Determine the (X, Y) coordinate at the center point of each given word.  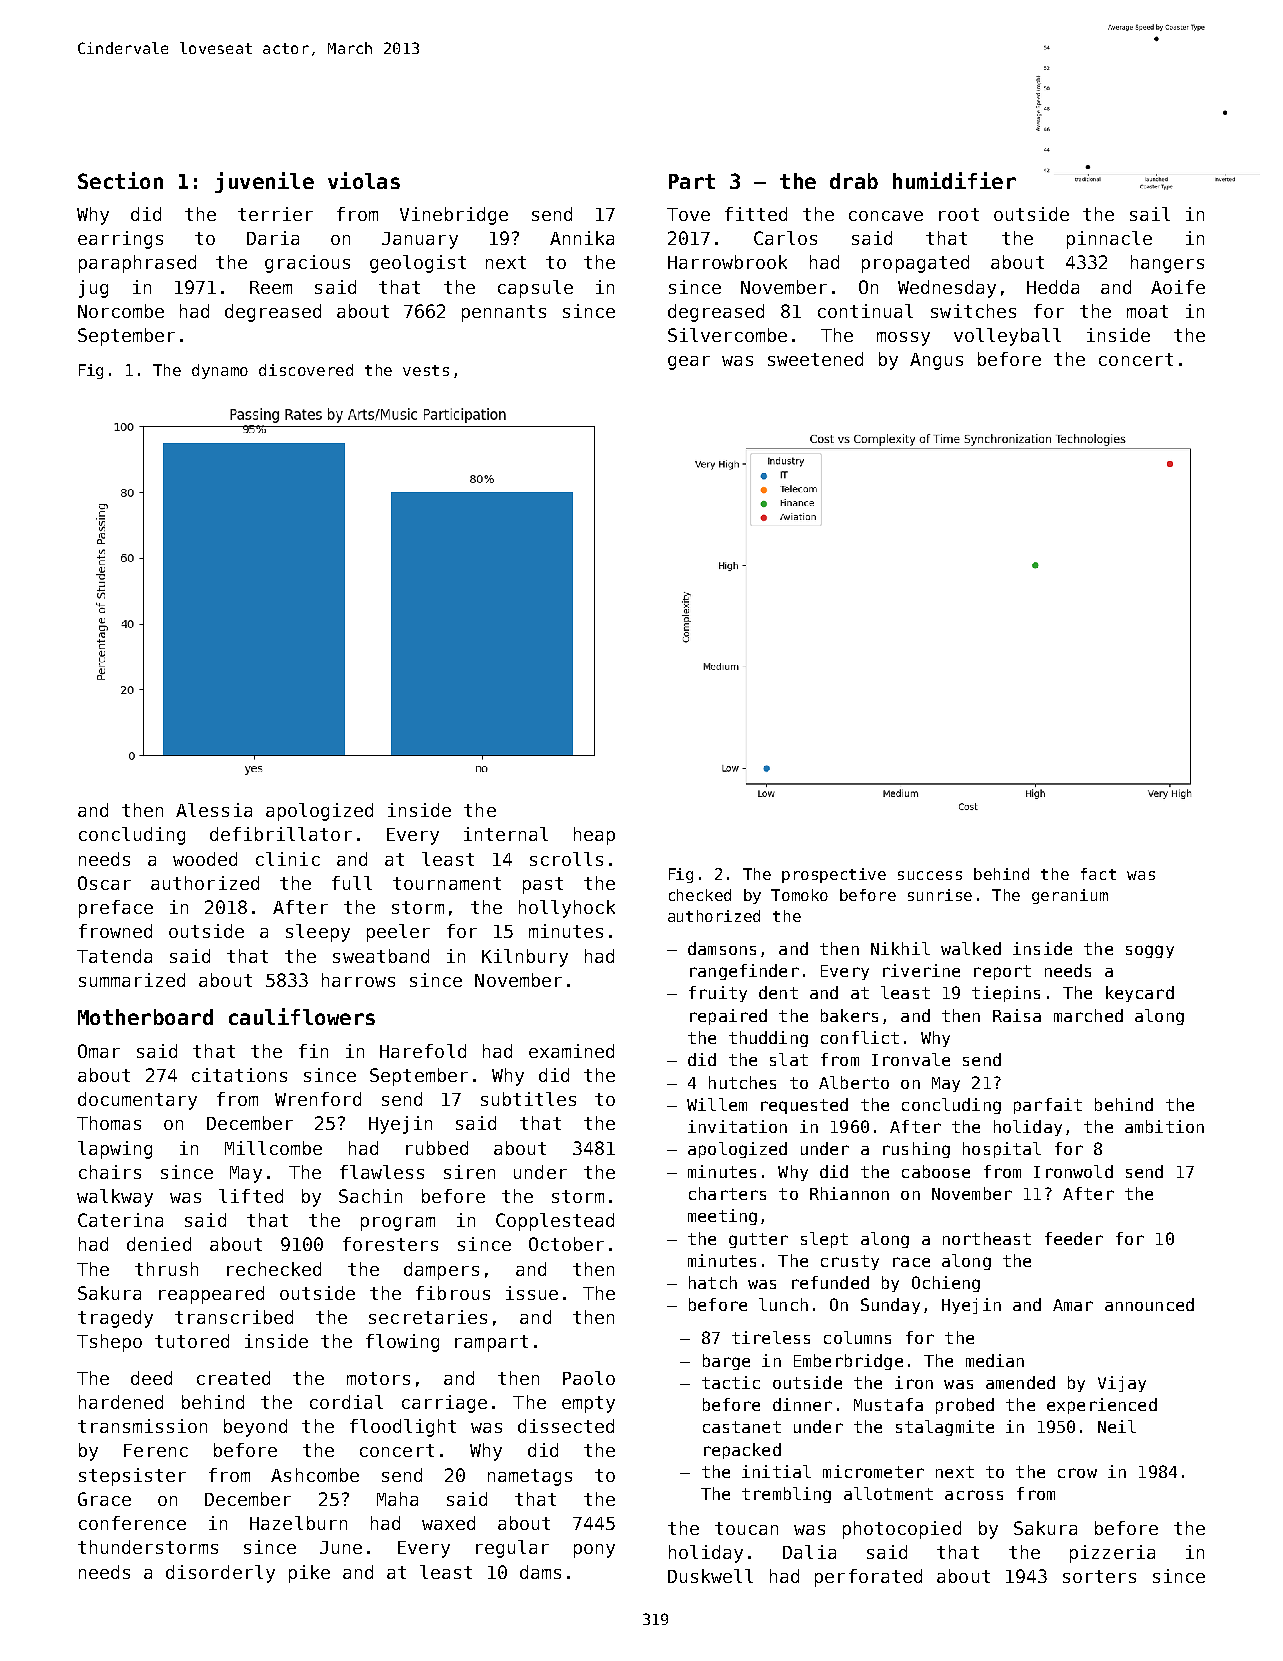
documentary (137, 1101)
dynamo (220, 371)
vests (426, 370)
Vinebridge (454, 216)
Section (120, 180)
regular (512, 1549)
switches (973, 311)
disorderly (220, 1574)
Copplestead (555, 1222)
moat (1147, 311)
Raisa (1017, 1015)
